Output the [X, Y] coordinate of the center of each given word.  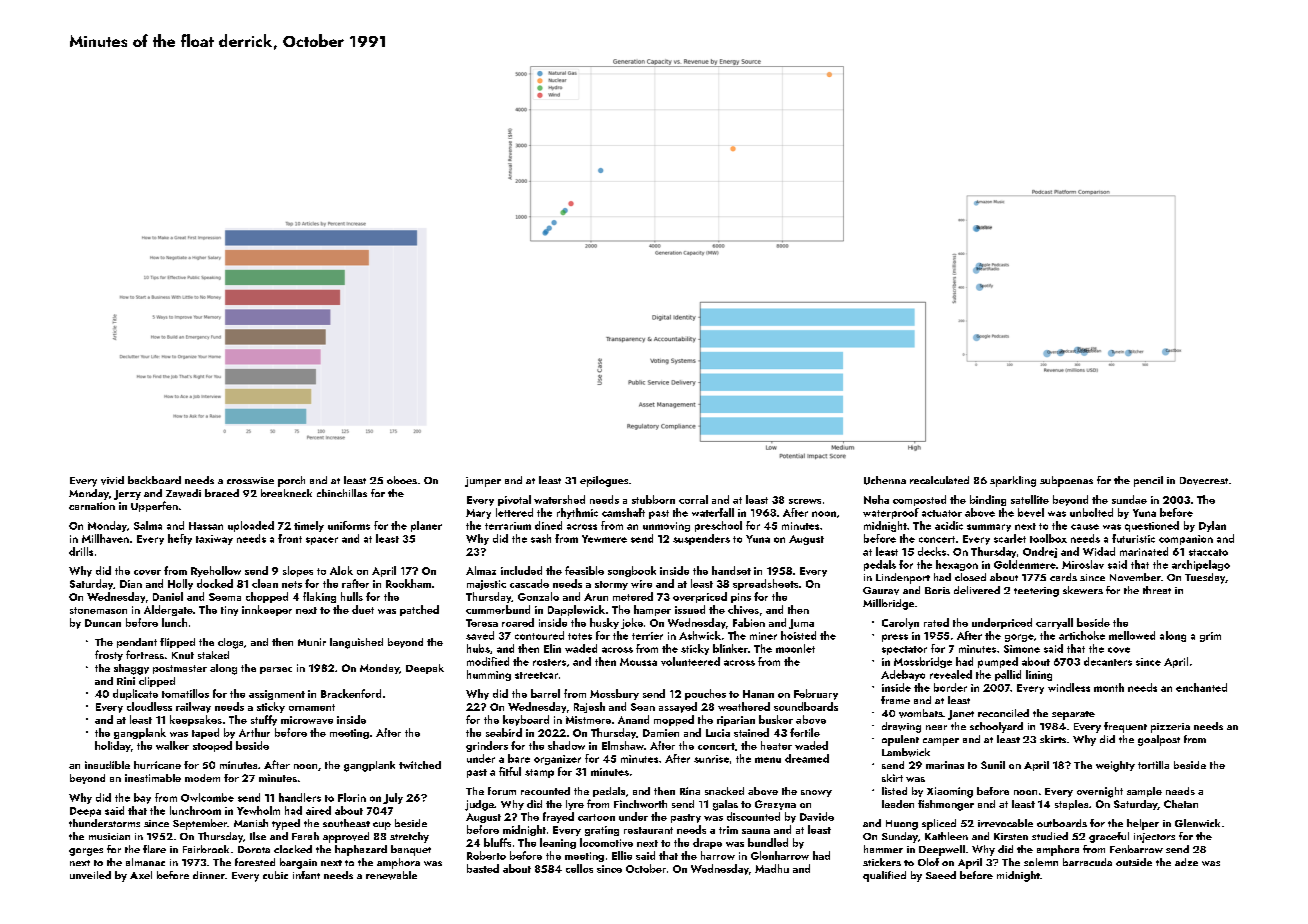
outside [1134, 862]
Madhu [772, 868]
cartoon [596, 817]
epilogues [604, 481]
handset [731, 570]
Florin [352, 797]
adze [1186, 862]
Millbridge [888, 604]
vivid [112, 480]
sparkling [1013, 481]
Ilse [258, 836]
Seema [225, 597]
